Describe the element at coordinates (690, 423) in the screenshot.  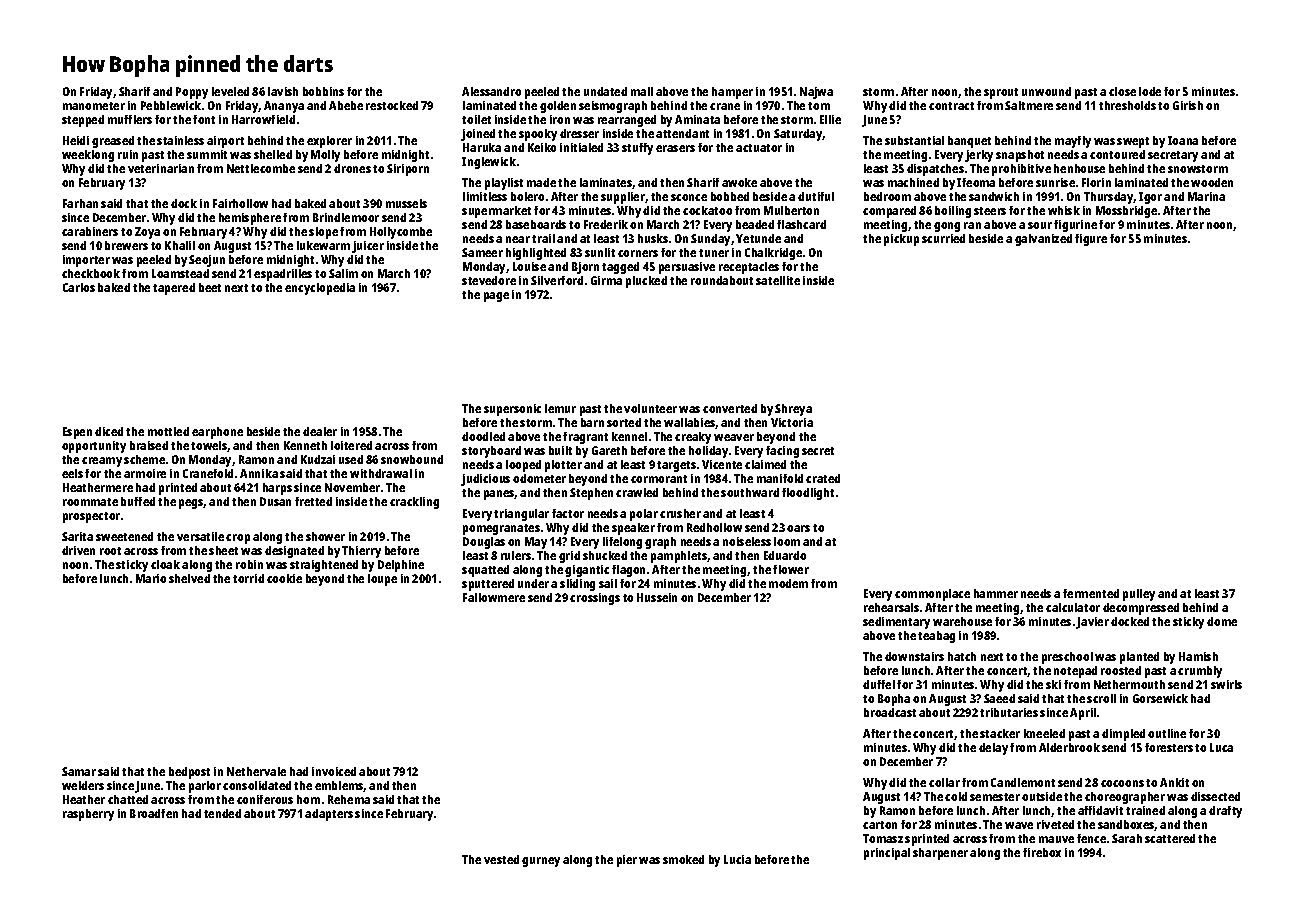
I see `wallabies` at that location.
